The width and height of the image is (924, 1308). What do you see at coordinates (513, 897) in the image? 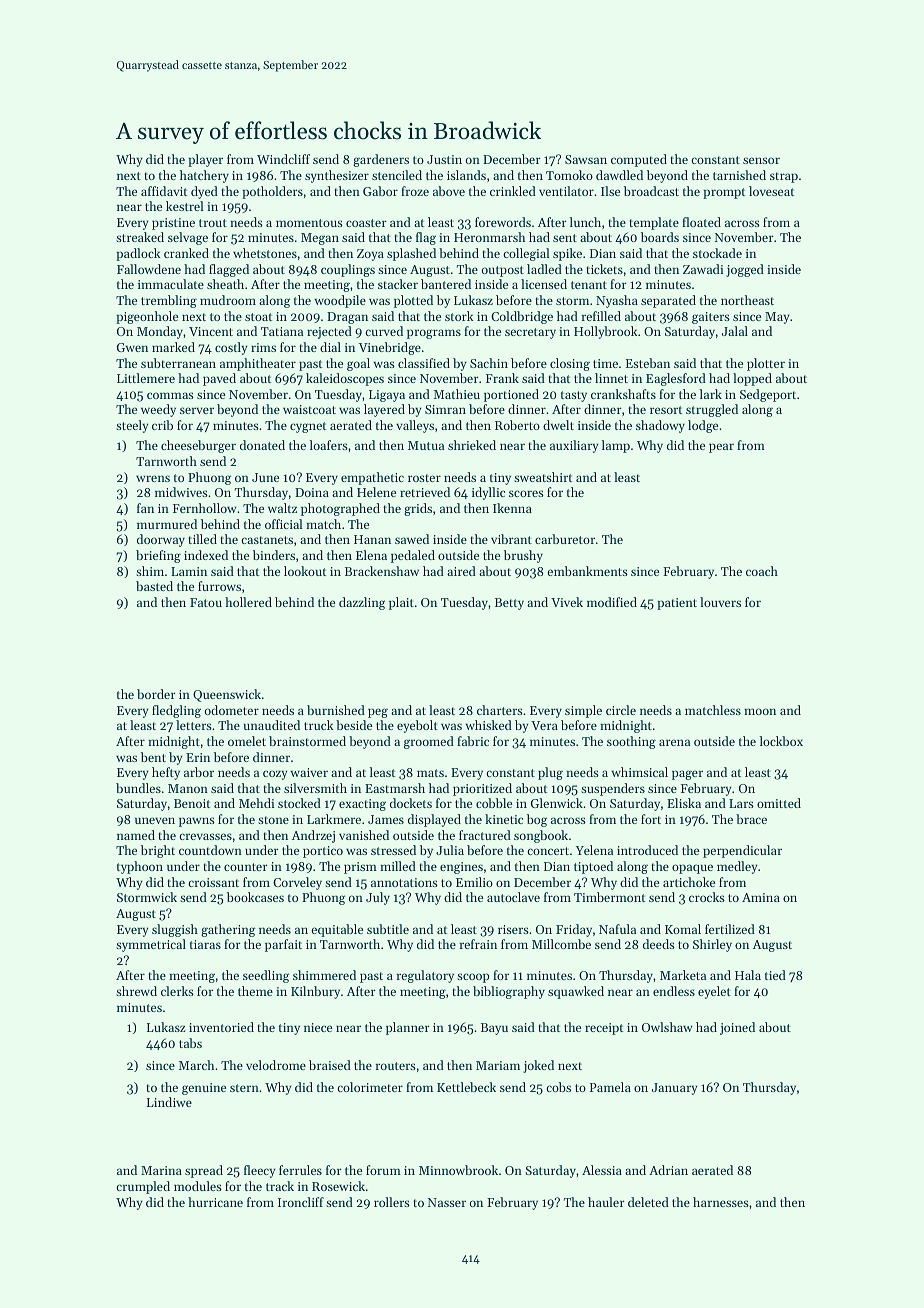
I see `autoclave` at bounding box center [513, 897].
